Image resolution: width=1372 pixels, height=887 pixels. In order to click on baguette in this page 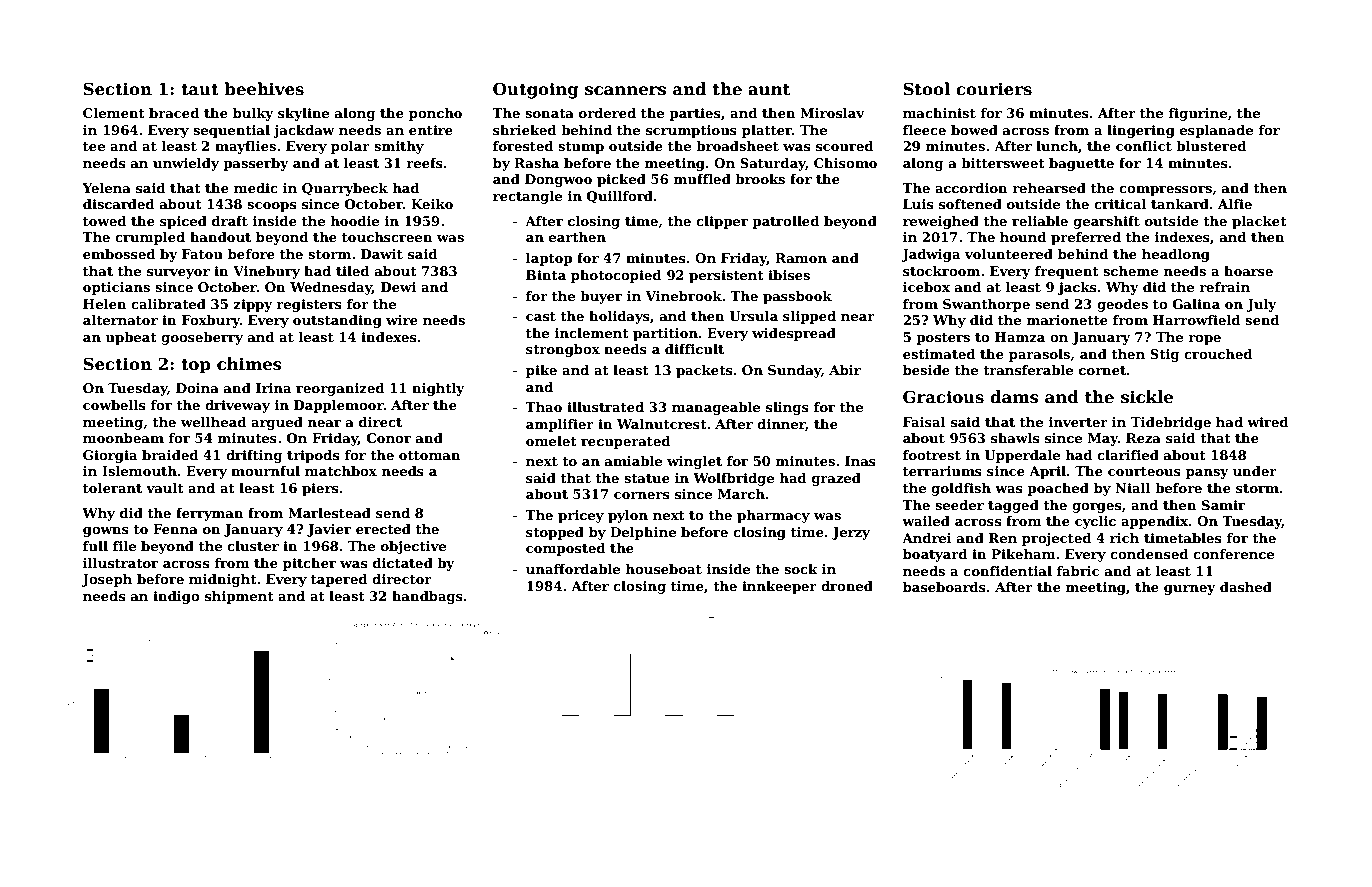, I will do `click(1081, 164)`.
